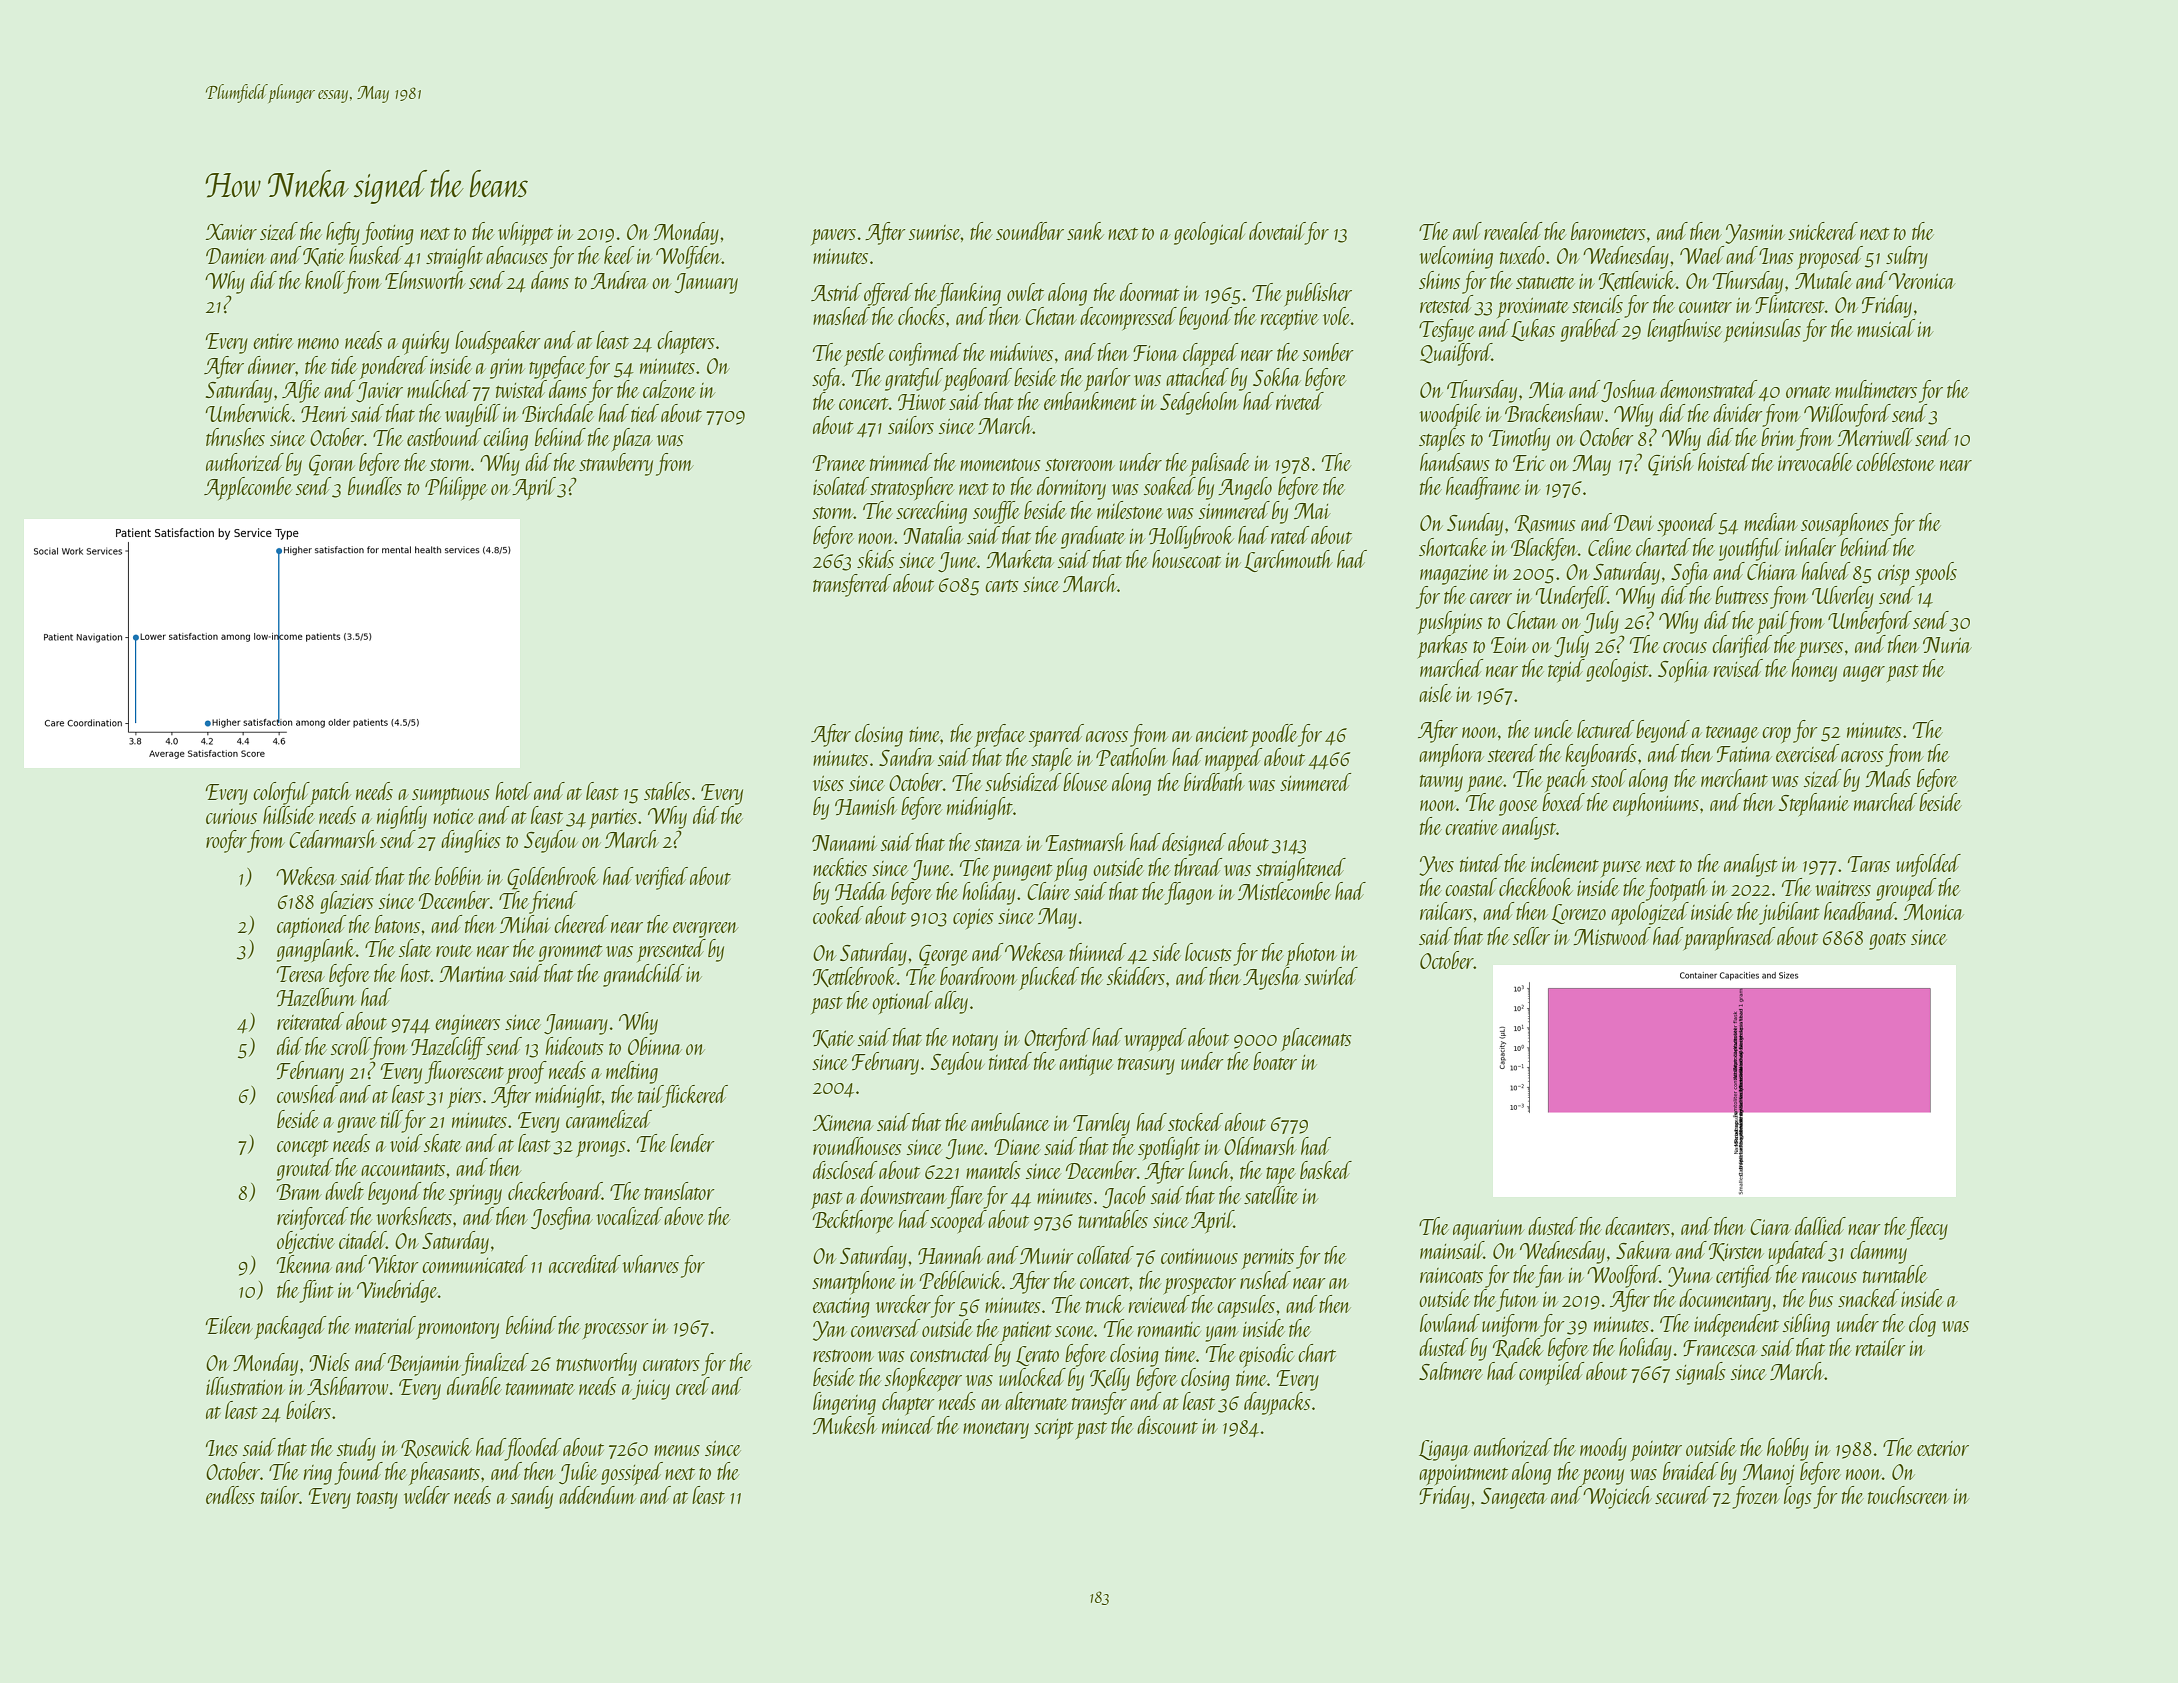 The height and width of the image is (1683, 2178). What do you see at coordinates (1511, 1325) in the image?
I see `uniform` at bounding box center [1511, 1325].
